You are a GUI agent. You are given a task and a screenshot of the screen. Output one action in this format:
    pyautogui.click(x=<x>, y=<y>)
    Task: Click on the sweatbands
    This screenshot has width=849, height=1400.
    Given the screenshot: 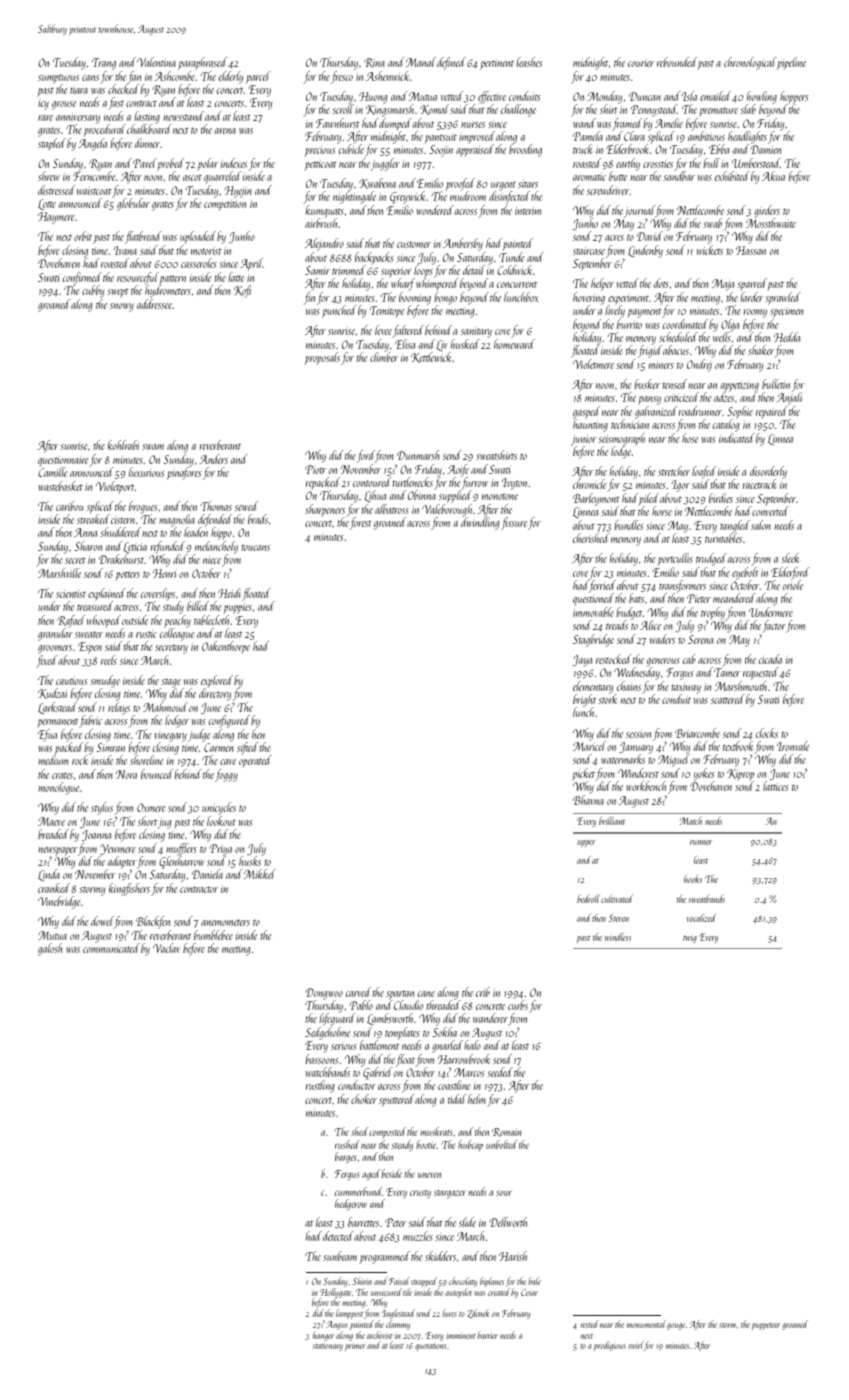 What is the action you would take?
    pyautogui.click(x=706, y=899)
